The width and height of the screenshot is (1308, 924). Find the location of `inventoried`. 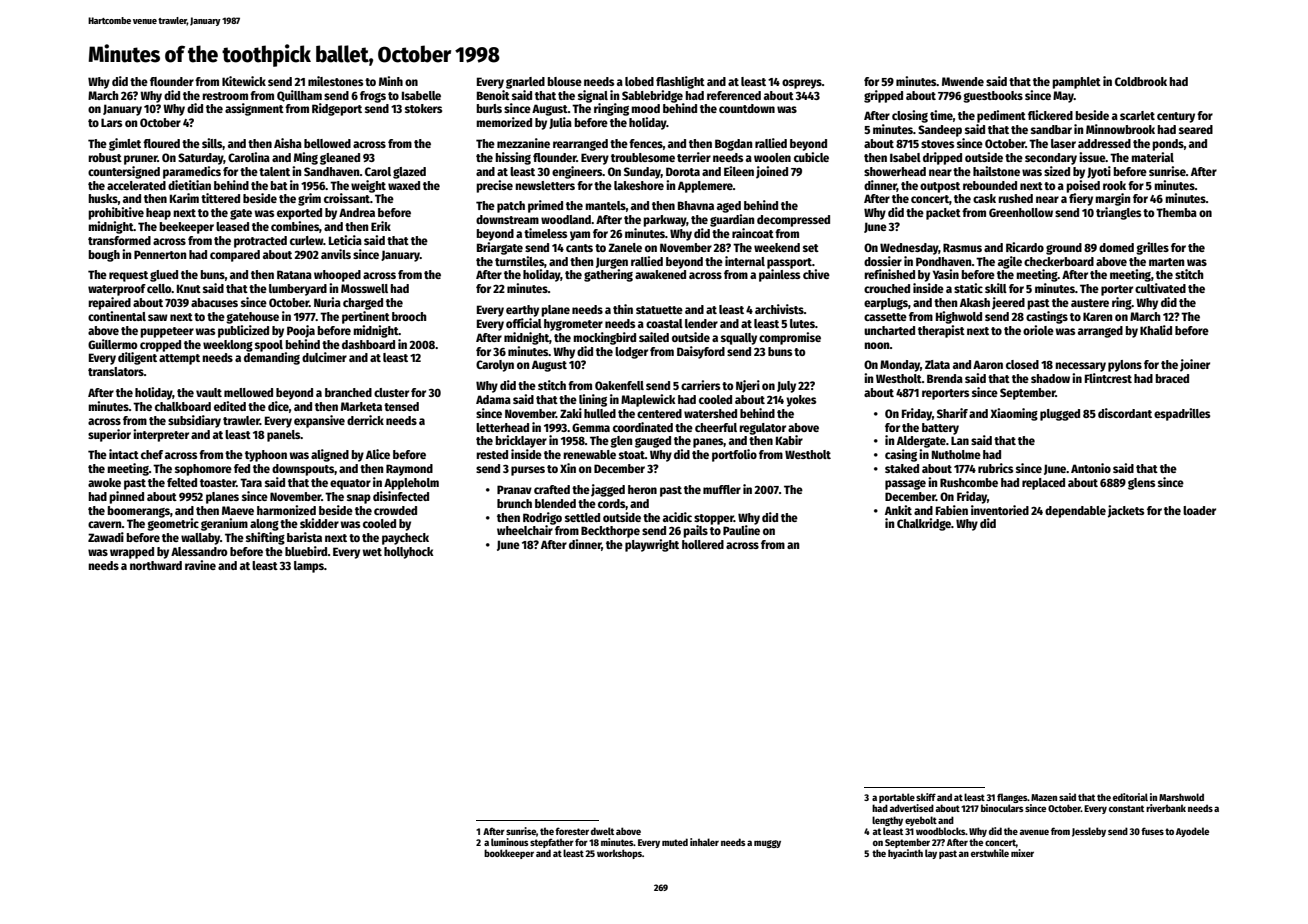

inventoried is located at coordinates (1000, 510).
